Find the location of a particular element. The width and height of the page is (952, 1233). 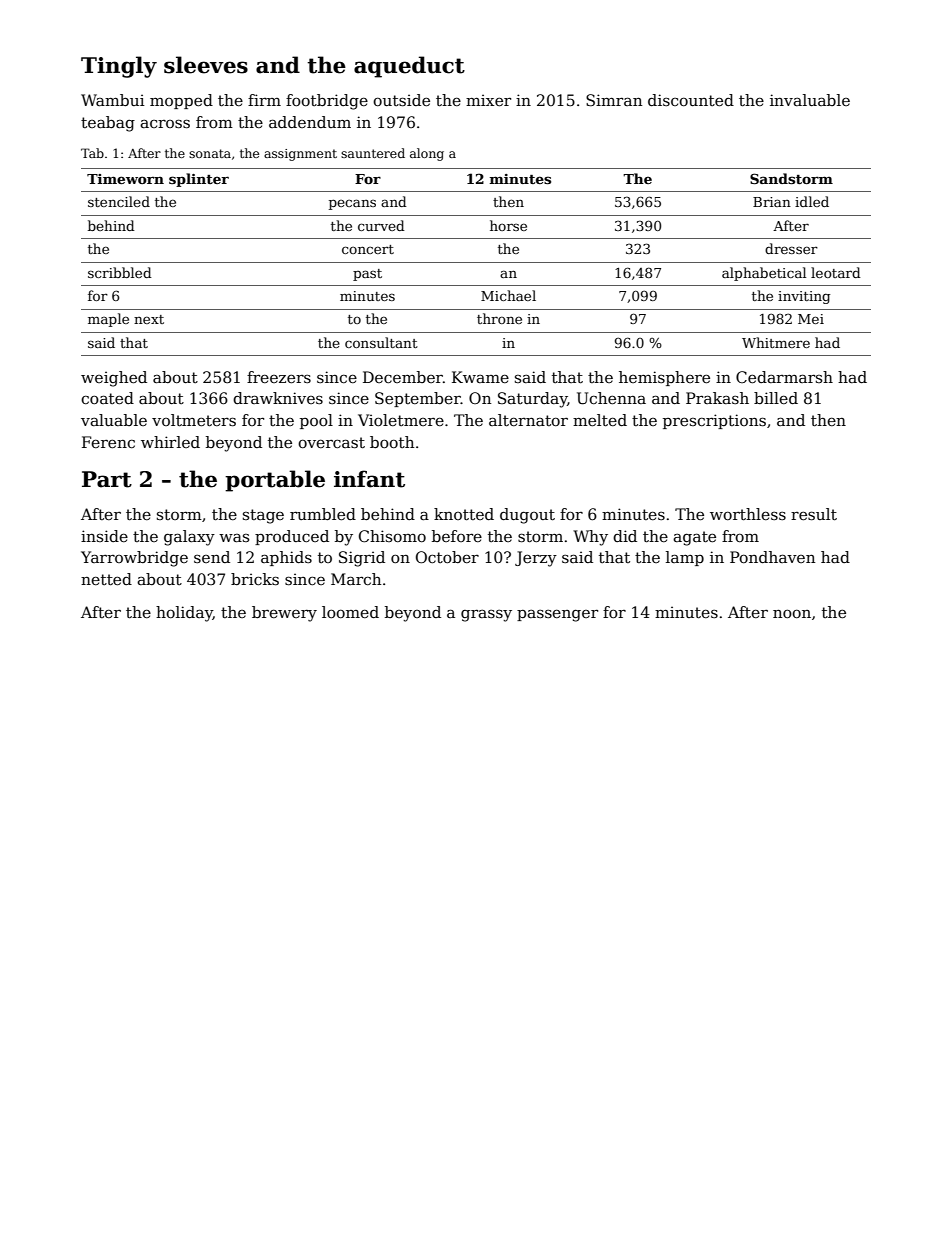

consultant is located at coordinates (381, 342).
